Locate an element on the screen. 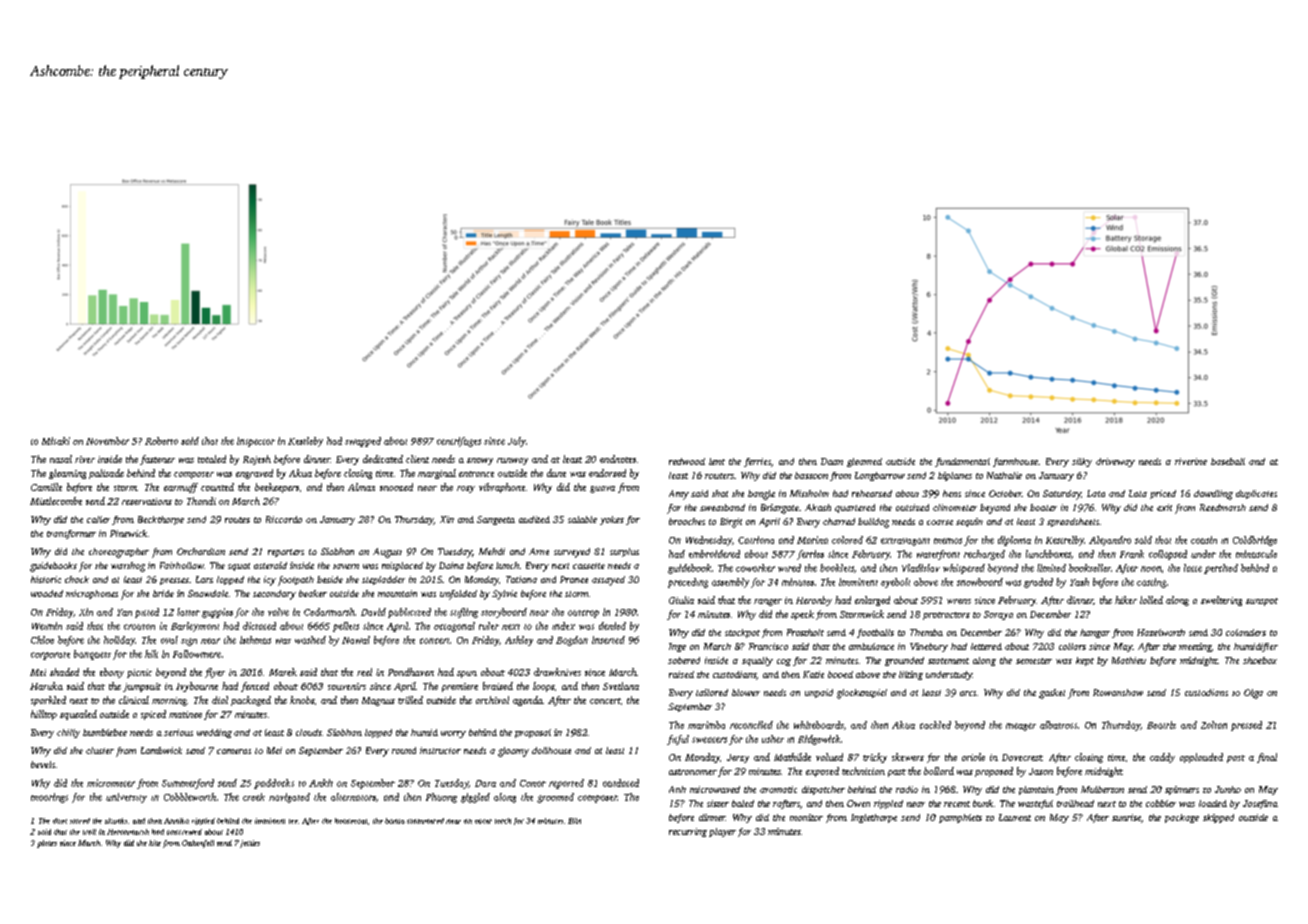 The image size is (1308, 924). Mistlecombe is located at coordinates (56, 501).
